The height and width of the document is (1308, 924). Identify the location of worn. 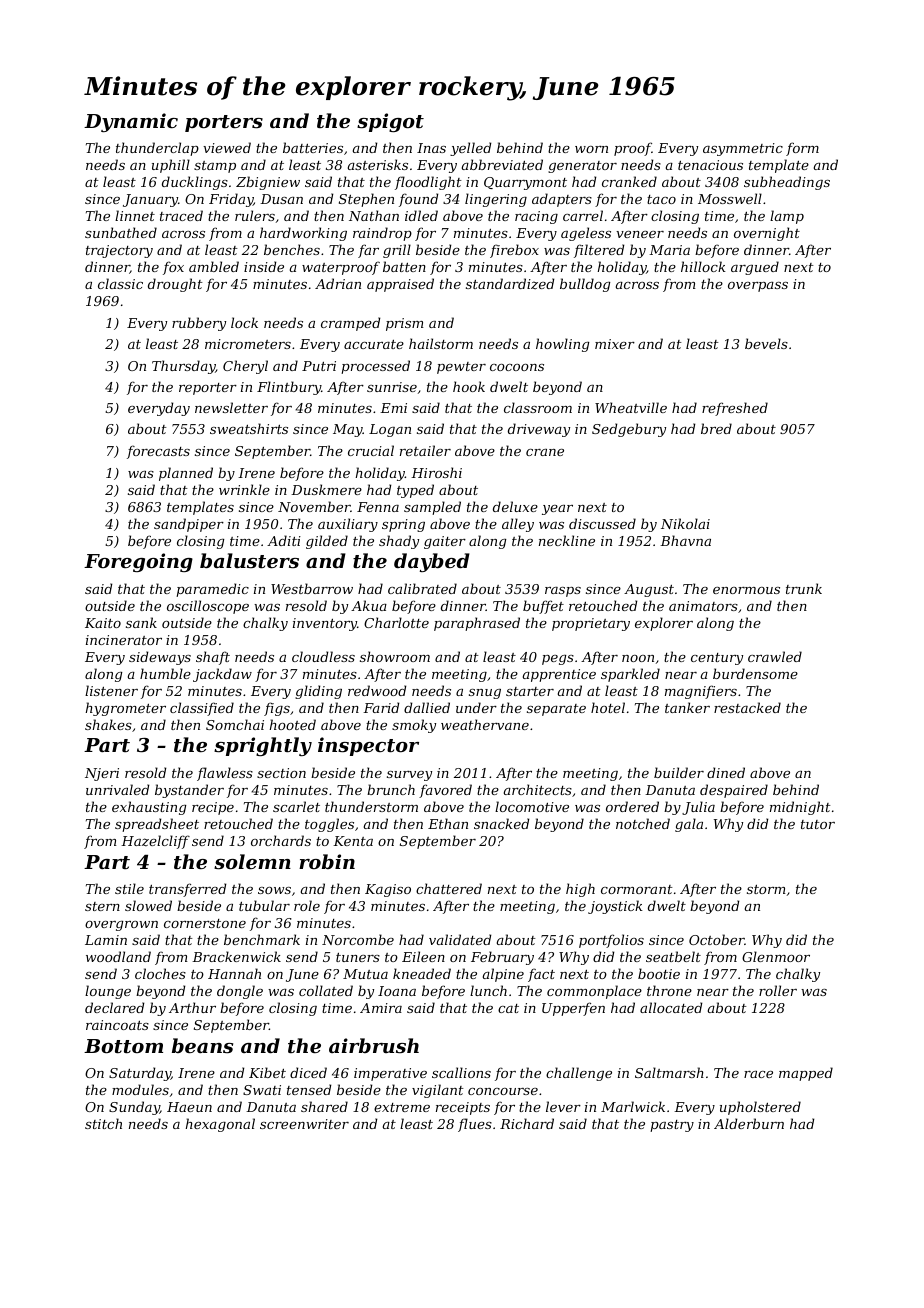
(591, 149).
